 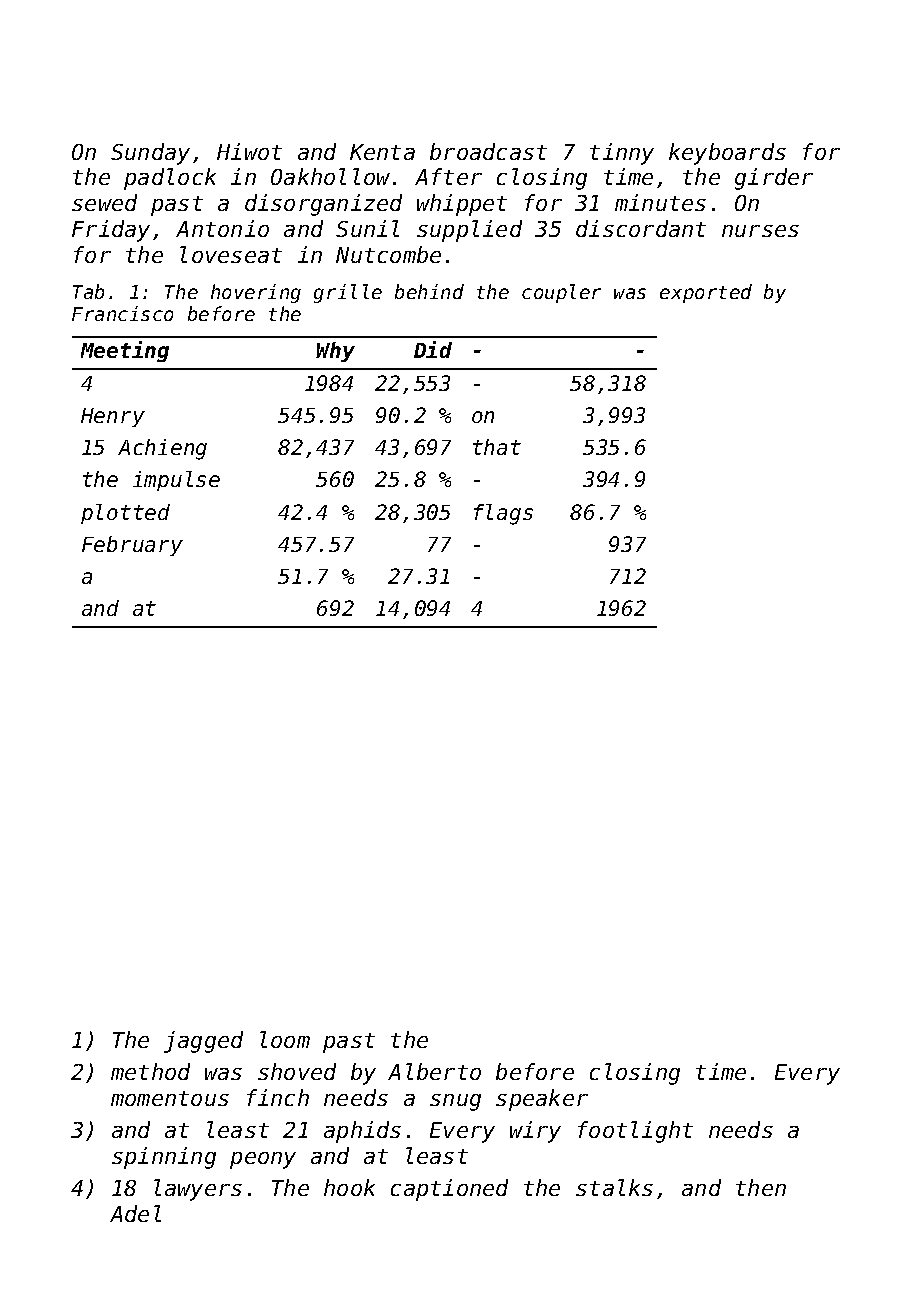 I want to click on that, so click(x=497, y=447).
